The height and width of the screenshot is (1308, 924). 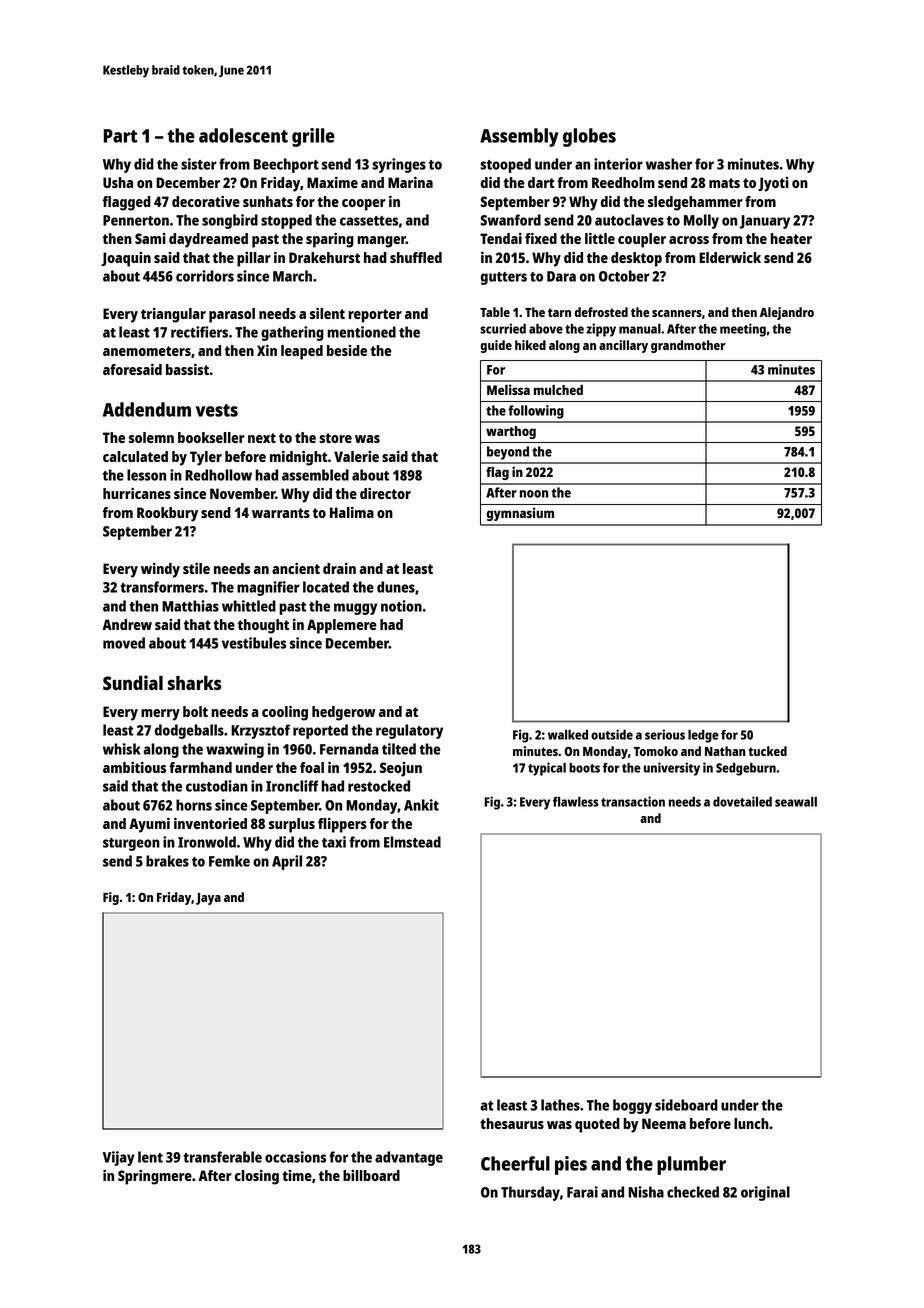 What do you see at coordinates (589, 137) in the screenshot?
I see `globes` at bounding box center [589, 137].
